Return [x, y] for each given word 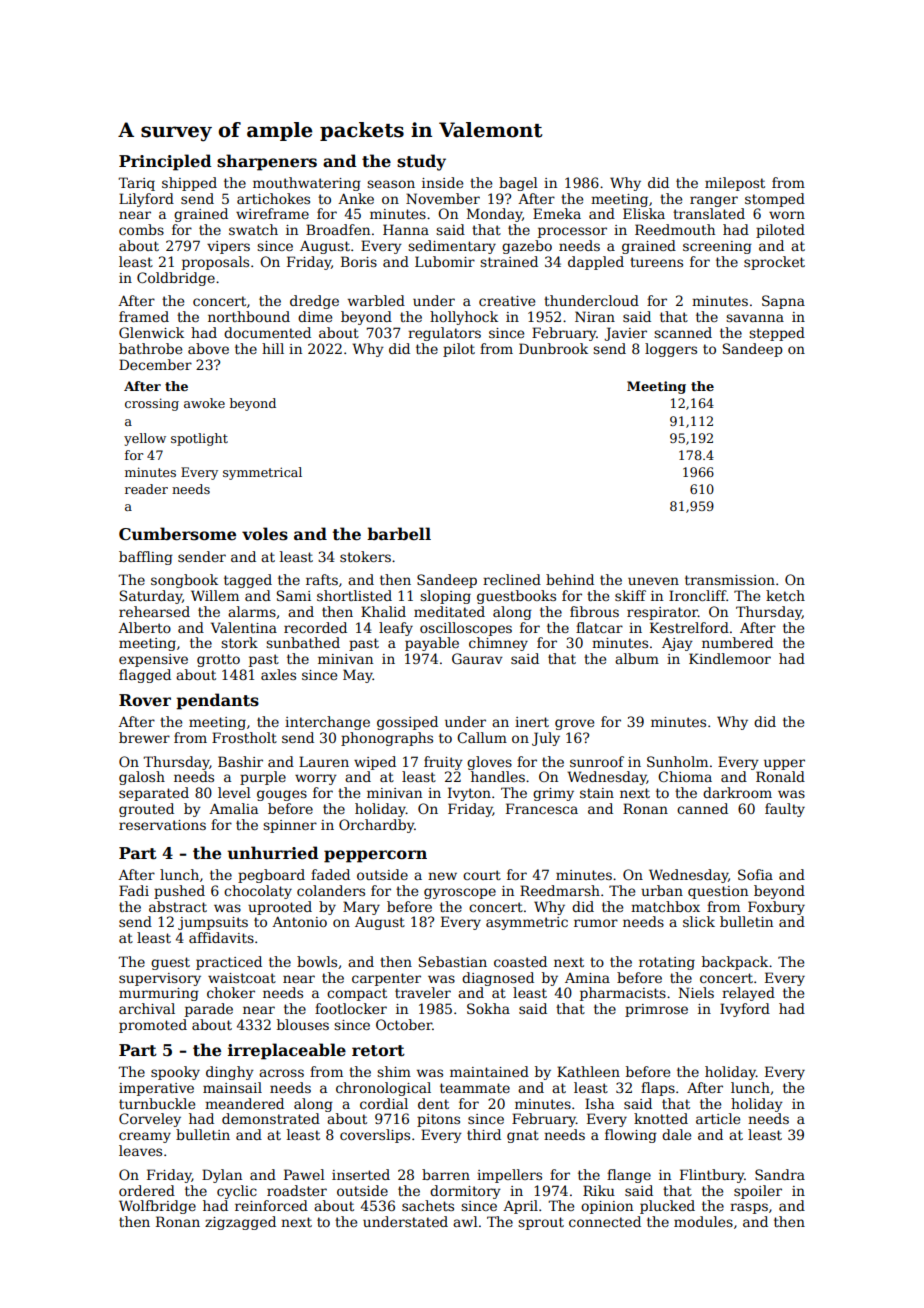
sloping [445, 597]
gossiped [407, 723]
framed [144, 316]
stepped [777, 334]
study [421, 162]
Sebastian [453, 961]
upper [784, 764]
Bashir [240, 761]
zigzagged [240, 1223]
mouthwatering [307, 184]
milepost [735, 184]
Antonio [299, 921]
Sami [294, 595]
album [637, 658]
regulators [444, 334]
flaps [658, 1089]
